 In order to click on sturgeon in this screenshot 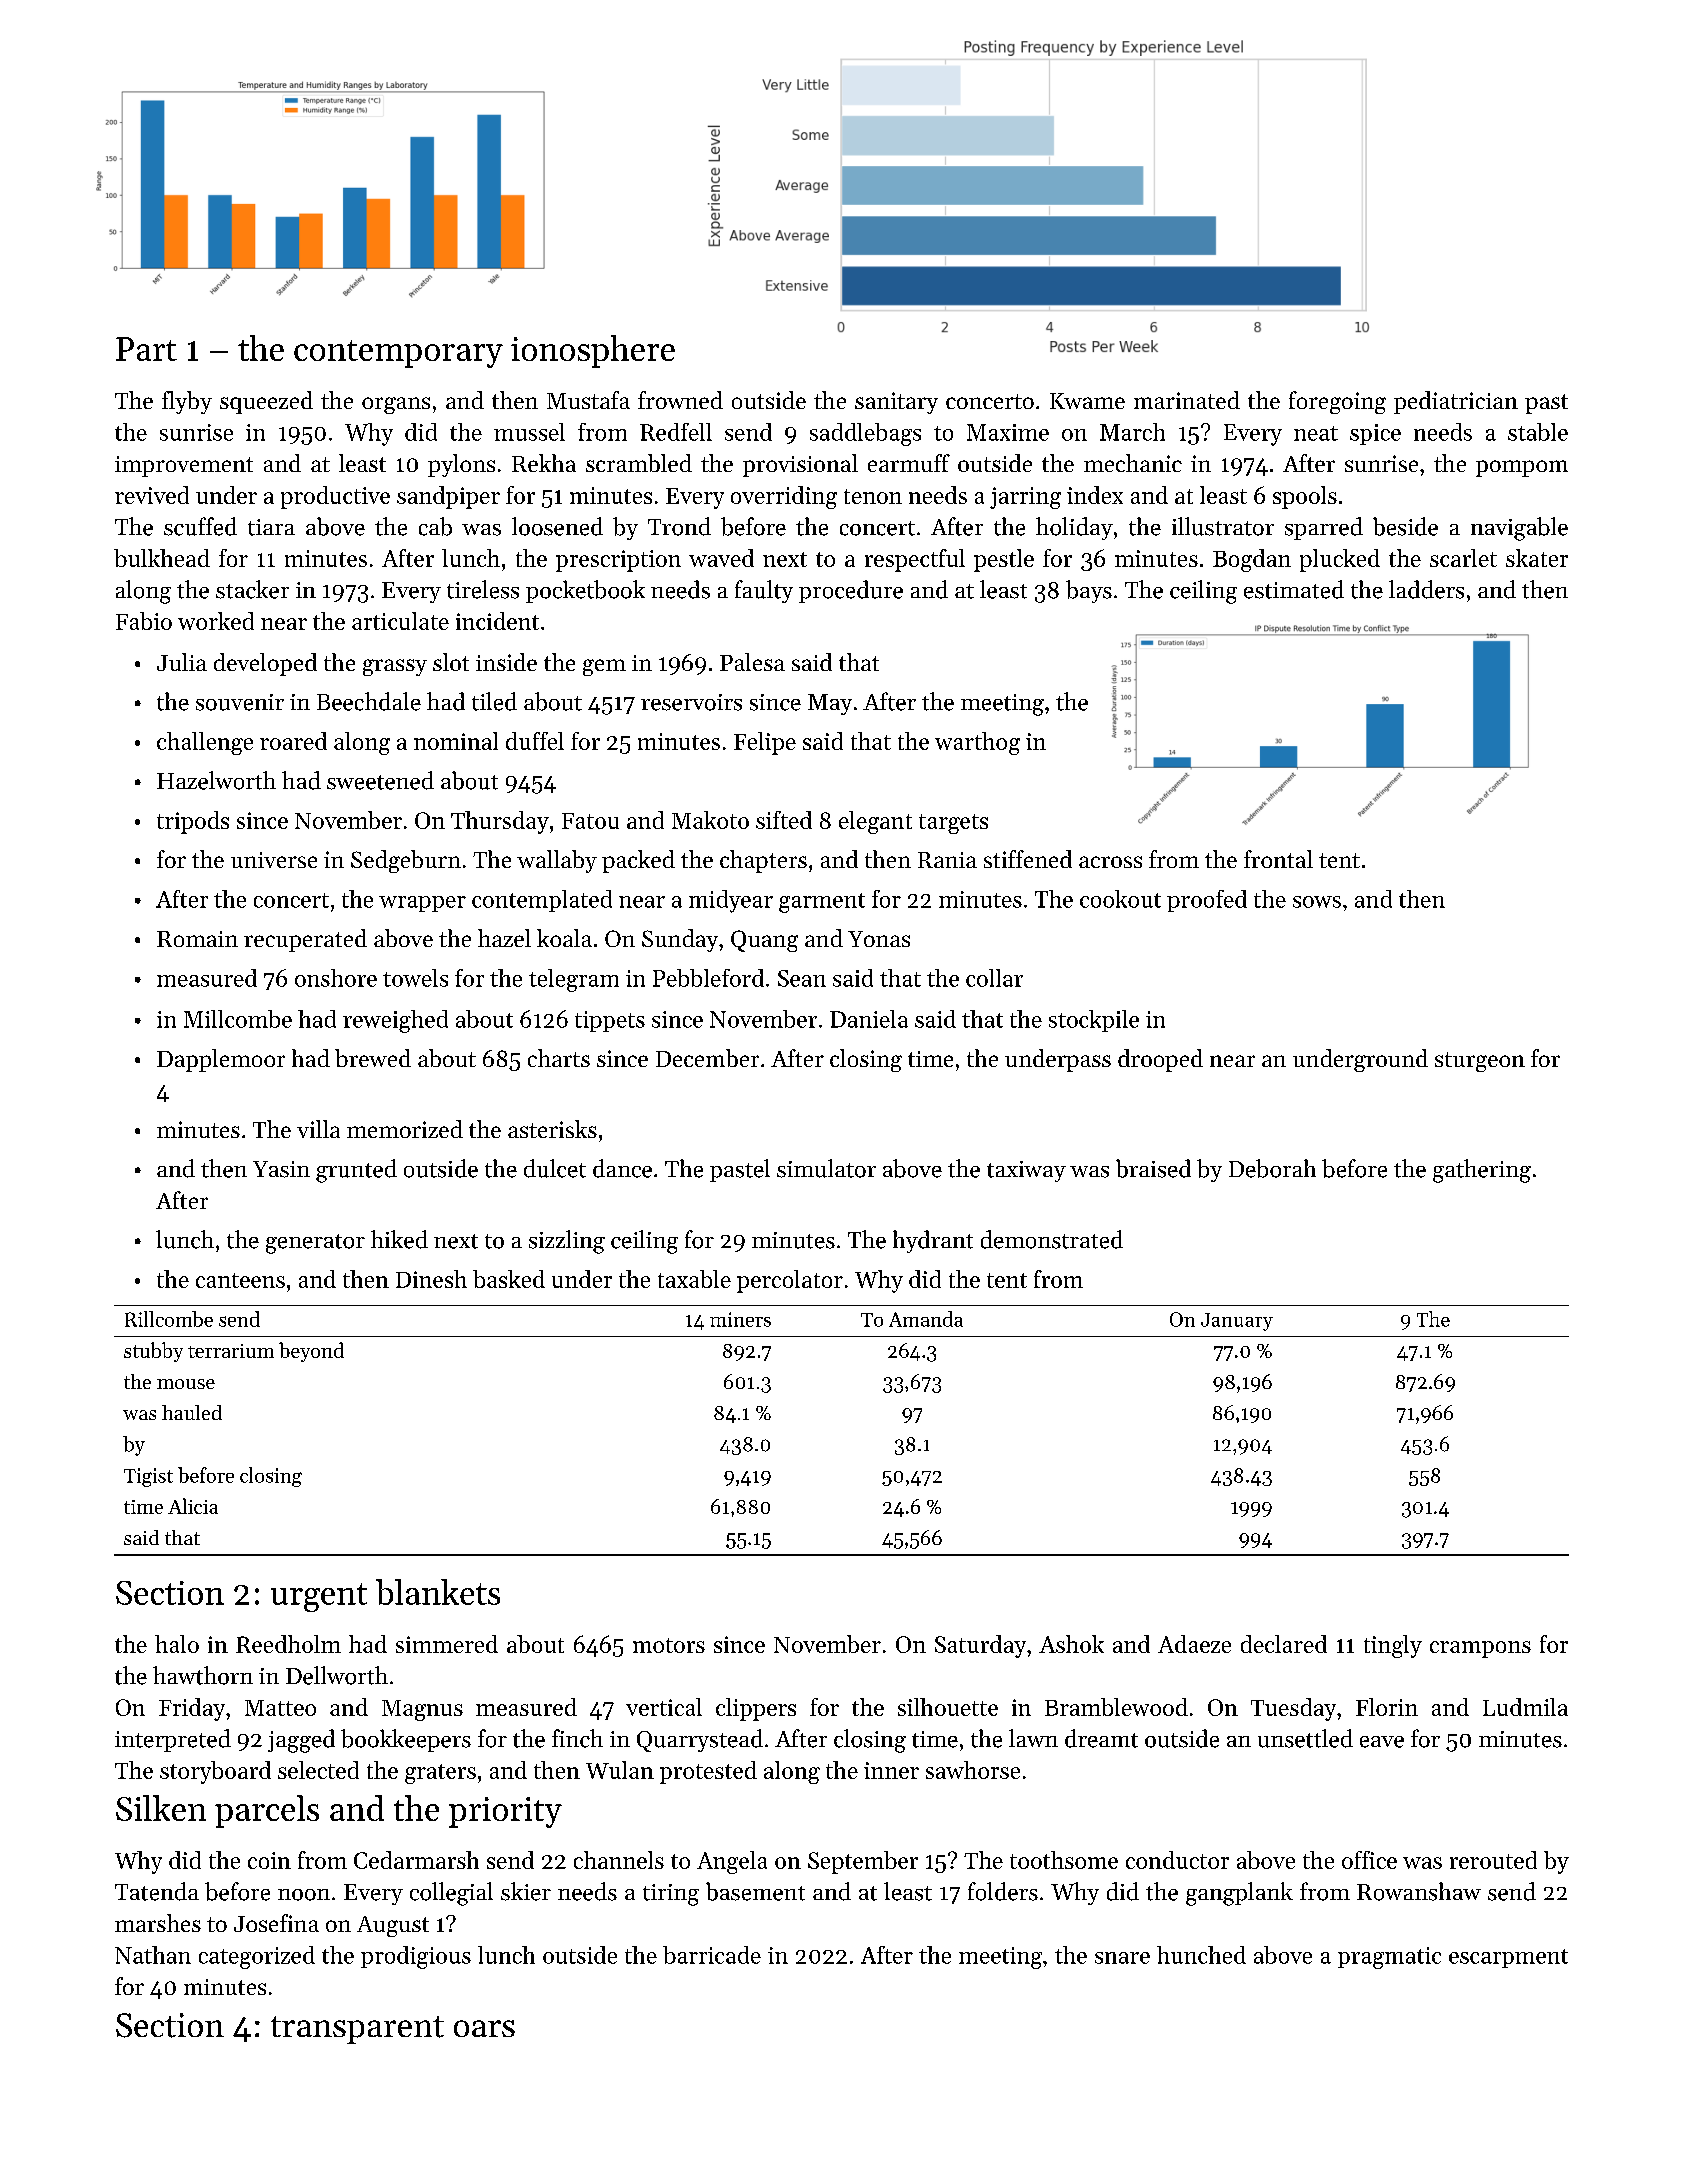, I will do `click(1480, 1062)`.
